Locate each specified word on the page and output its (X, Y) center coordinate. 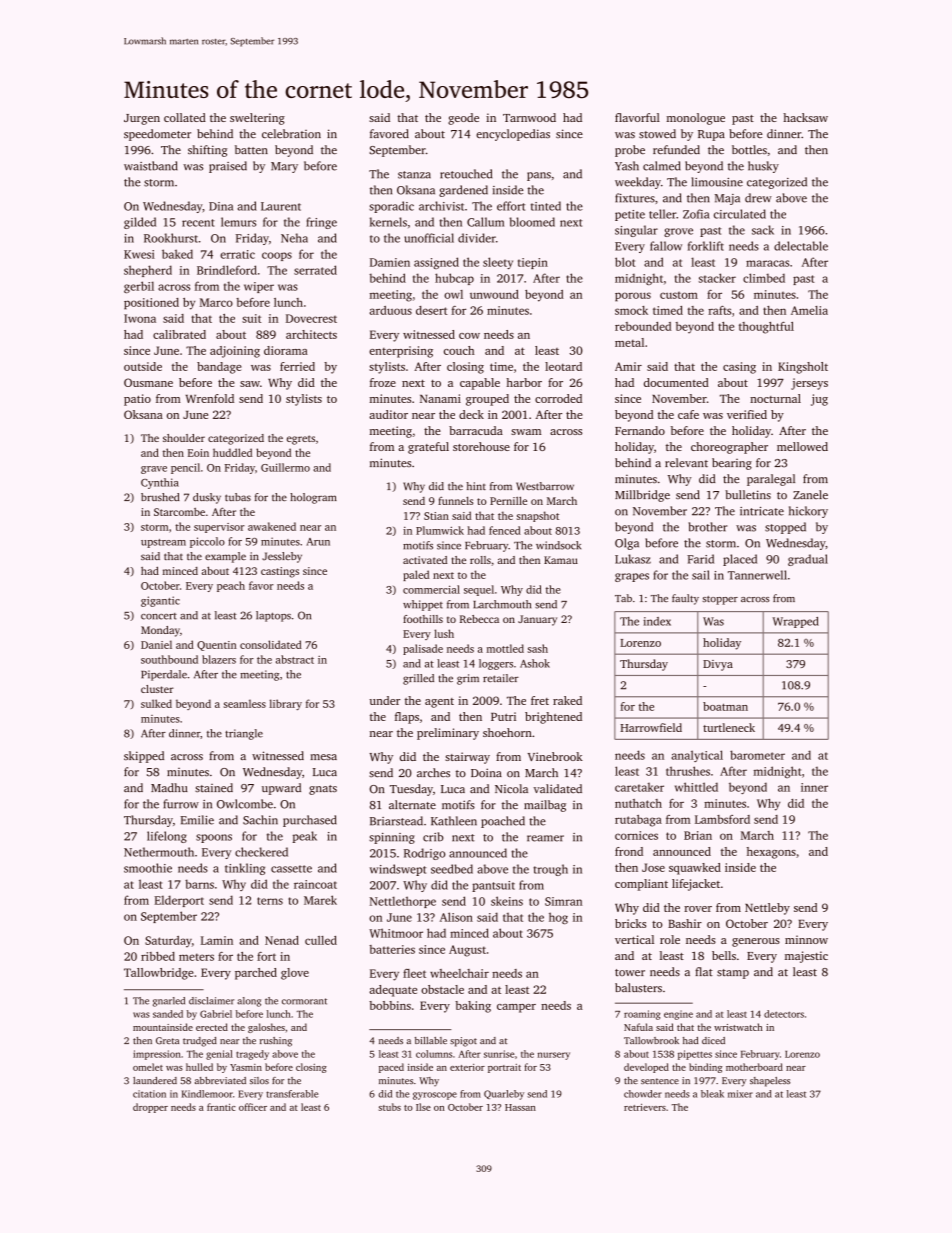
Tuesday (411, 790)
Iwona (140, 318)
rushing (276, 1042)
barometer (757, 755)
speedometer (157, 135)
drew (758, 198)
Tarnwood (529, 117)
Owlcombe (245, 804)
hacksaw (805, 117)
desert (431, 310)
